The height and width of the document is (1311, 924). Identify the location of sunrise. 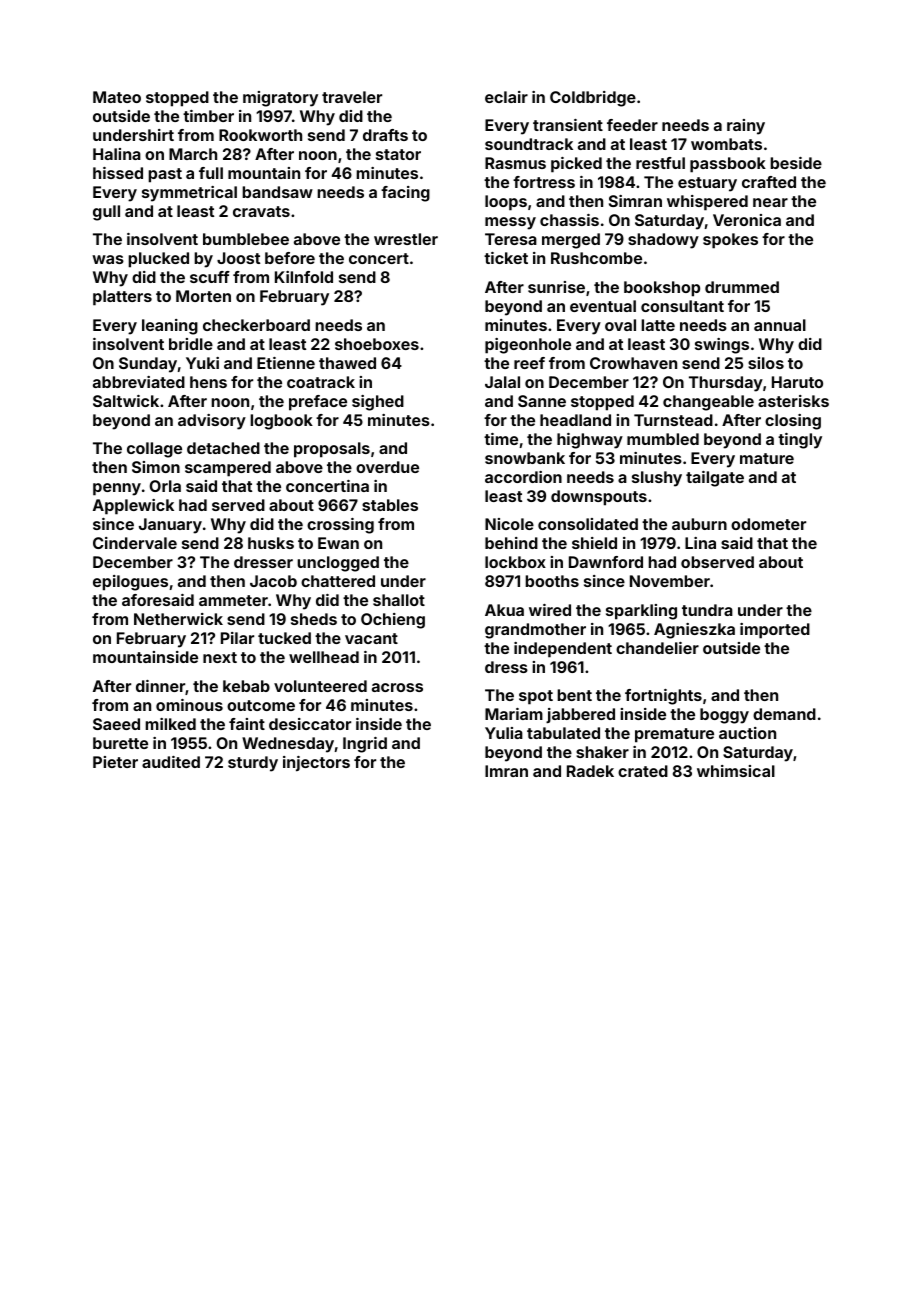
(556, 287).
